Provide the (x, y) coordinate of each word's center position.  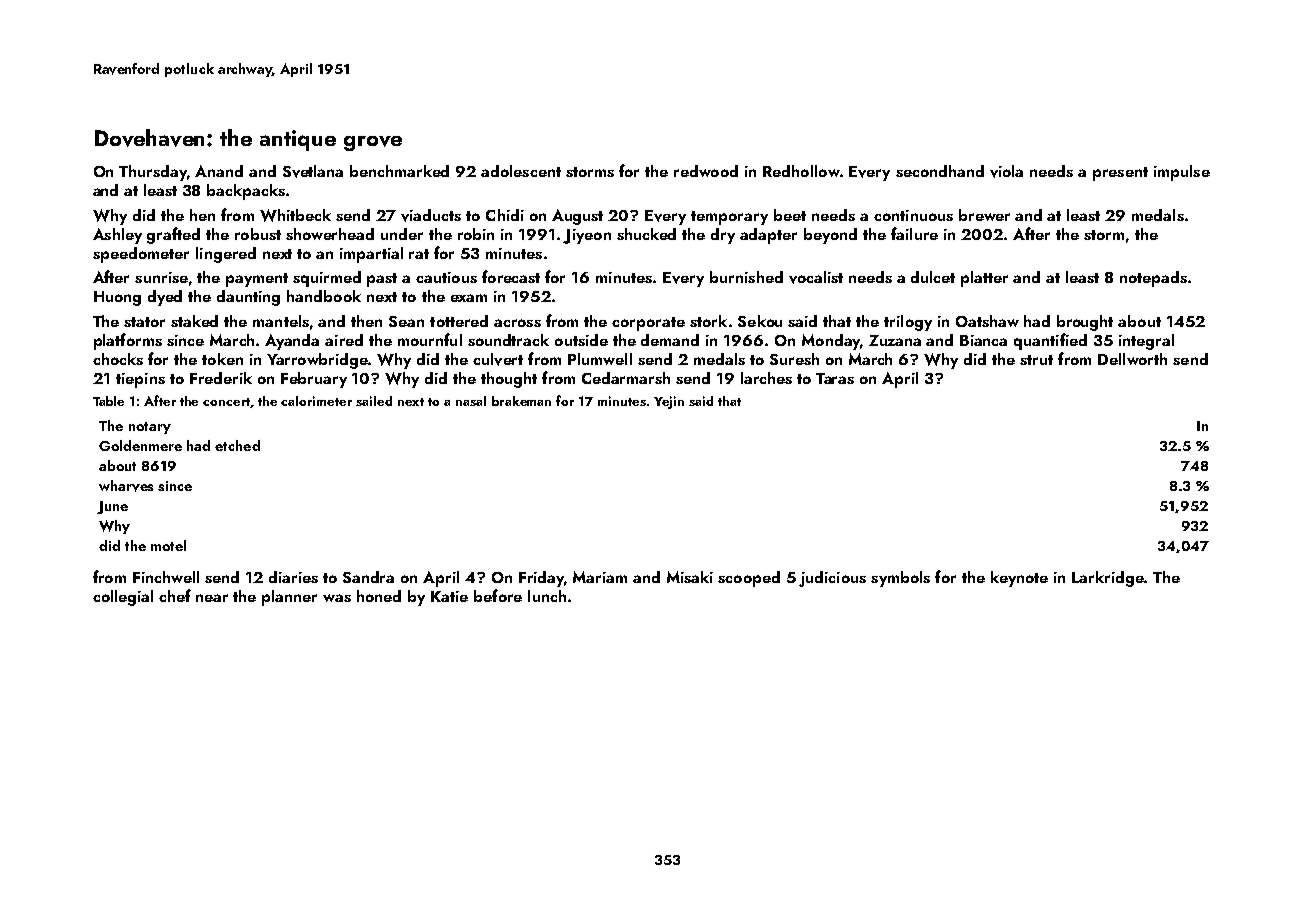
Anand (219, 171)
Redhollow (801, 171)
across (517, 323)
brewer (984, 215)
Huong (117, 298)
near (212, 598)
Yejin (669, 402)
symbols (900, 579)
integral (1146, 342)
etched (237, 445)
